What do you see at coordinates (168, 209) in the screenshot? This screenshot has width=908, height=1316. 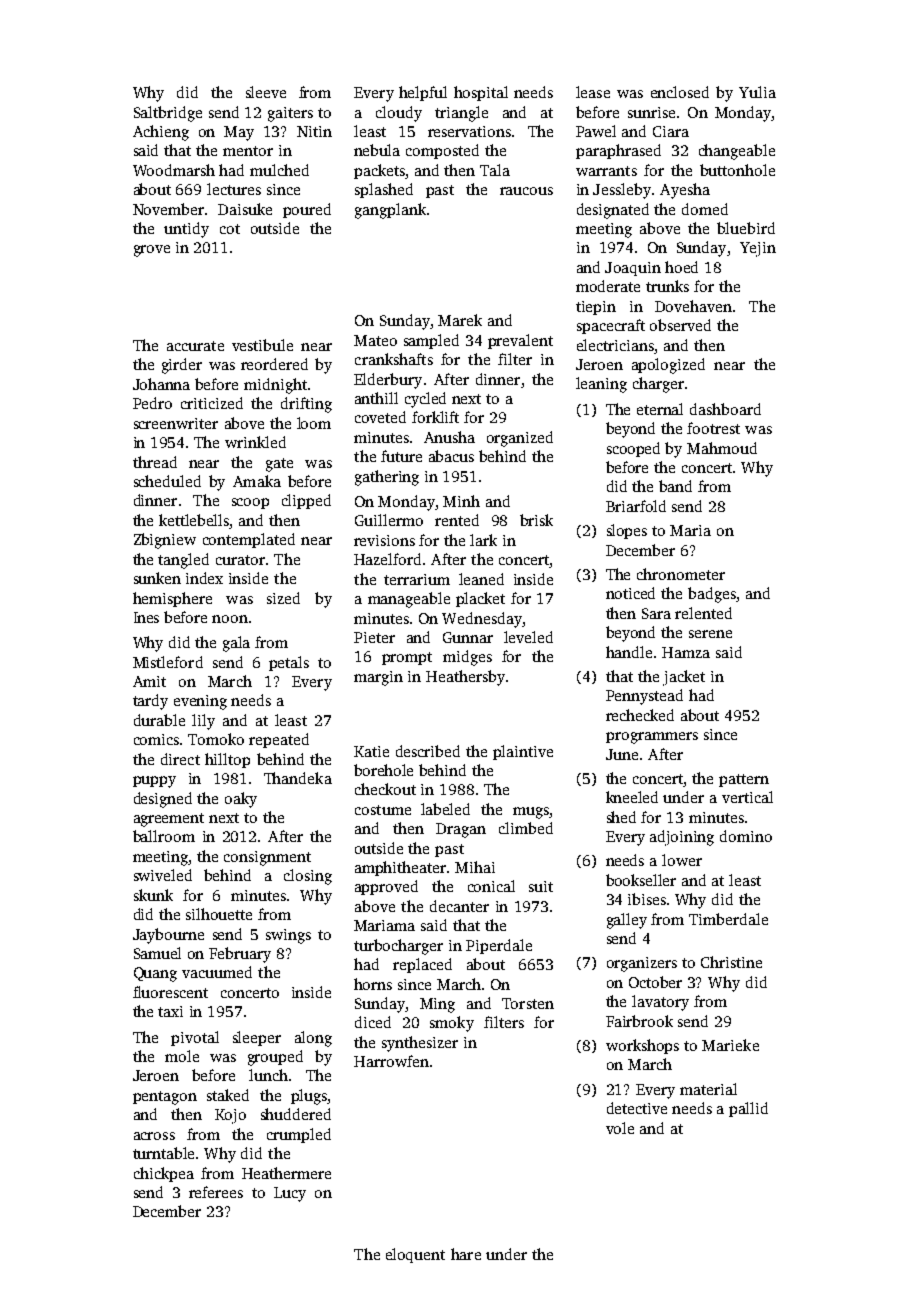 I see `November` at bounding box center [168, 209].
